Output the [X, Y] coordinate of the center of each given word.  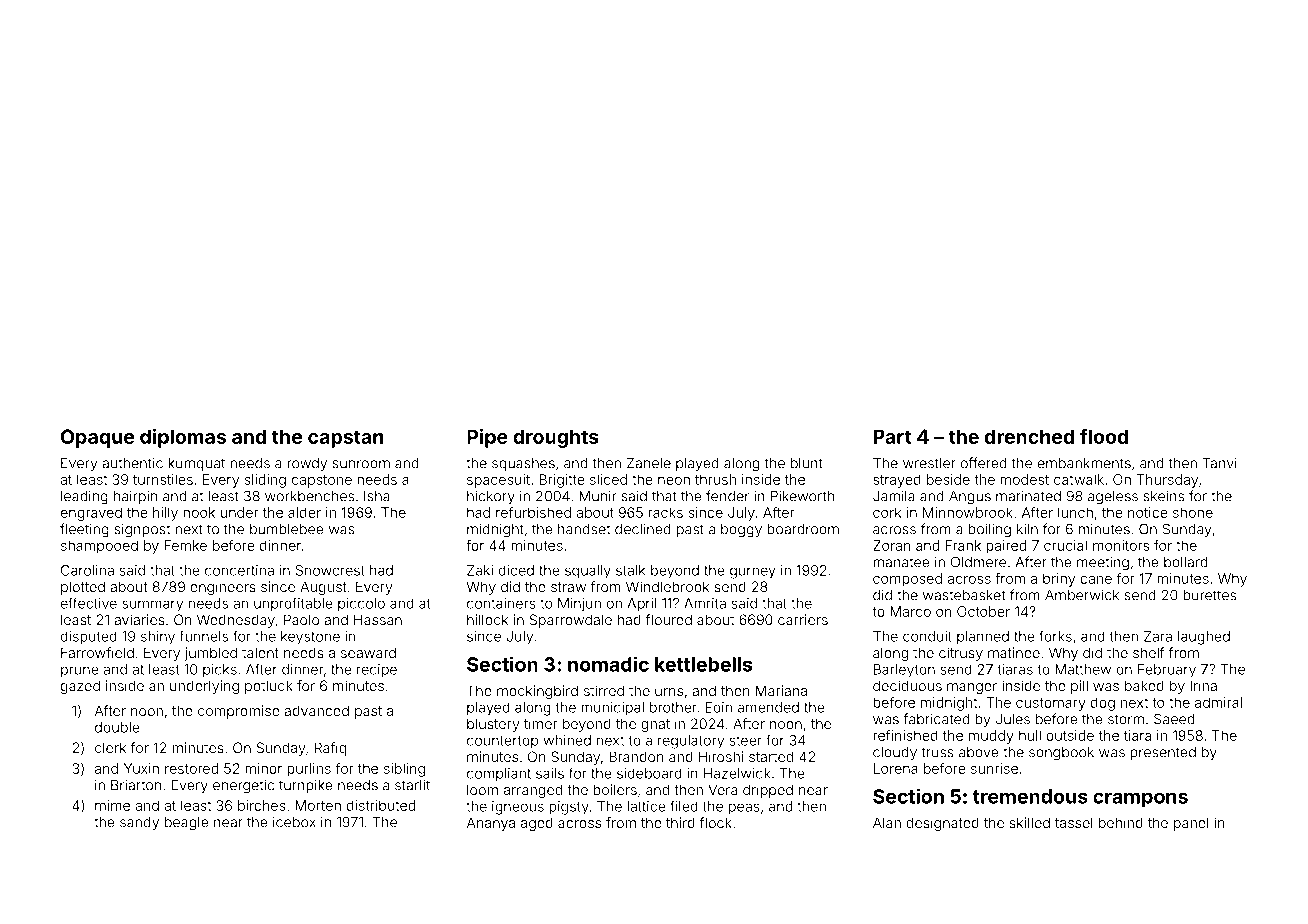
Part [892, 436]
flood [1104, 436]
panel [1191, 824]
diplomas [183, 438]
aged [537, 824]
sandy [139, 823]
